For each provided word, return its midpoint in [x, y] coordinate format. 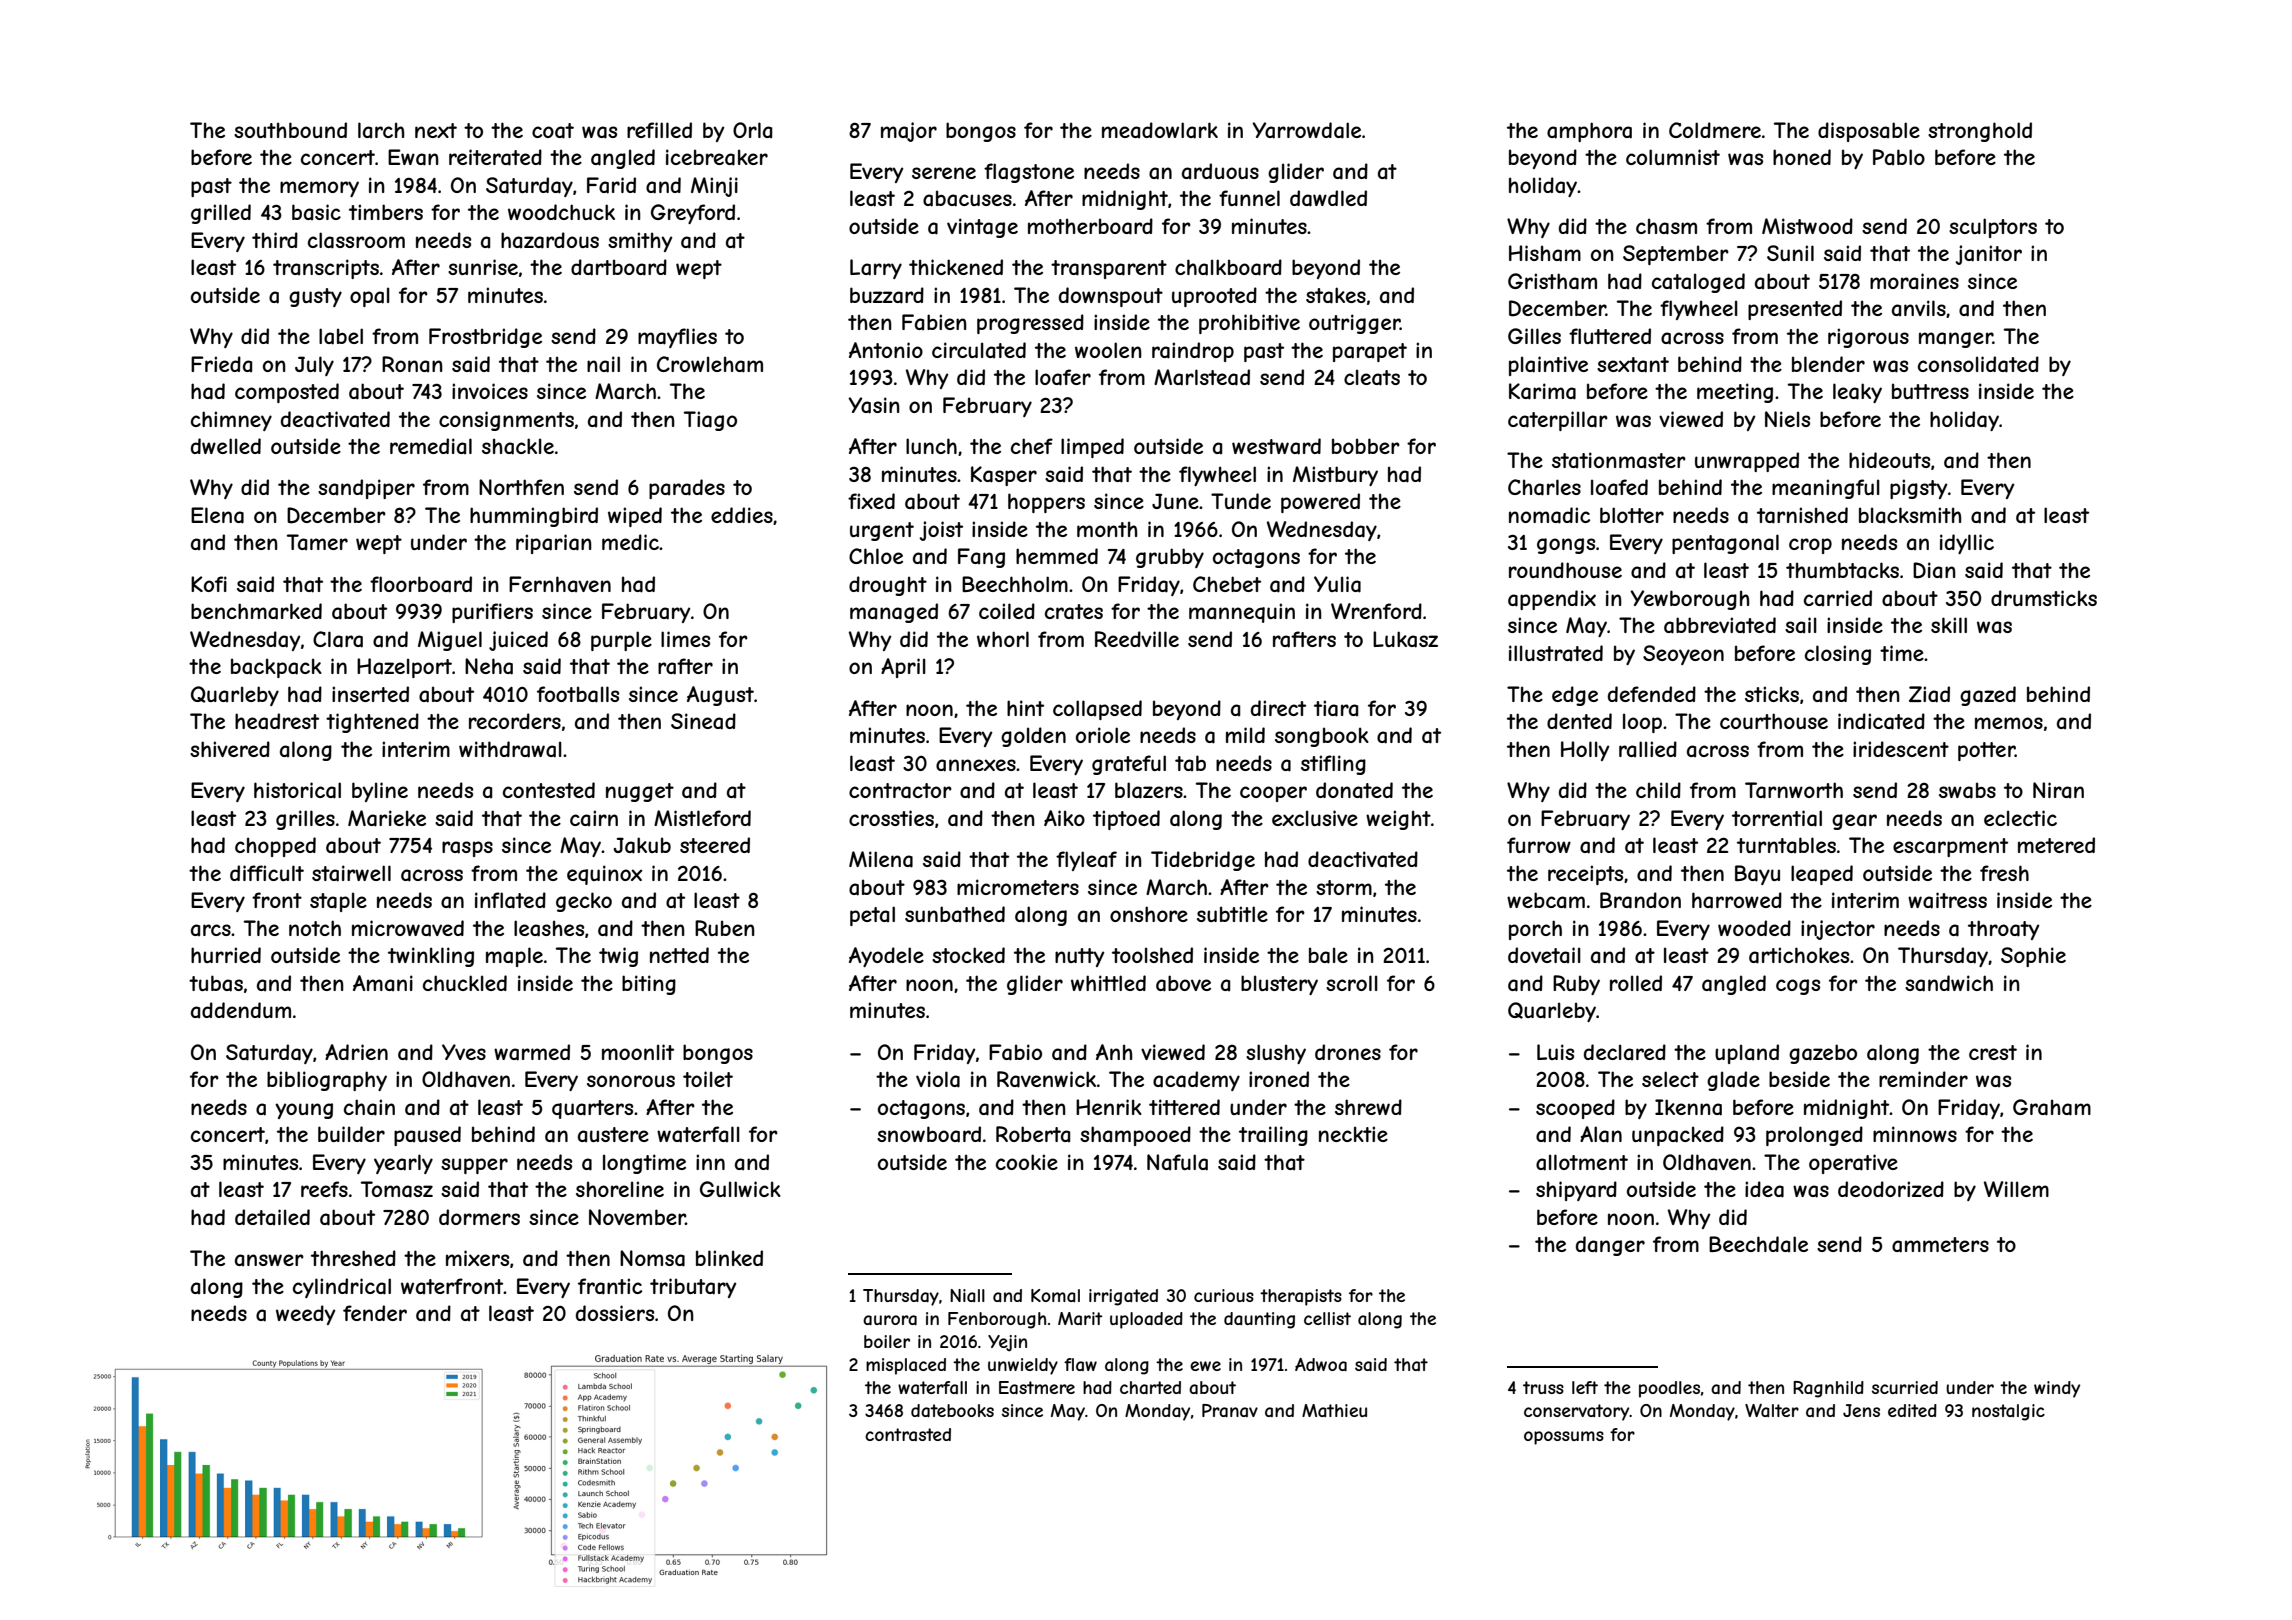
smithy [640, 242]
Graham [2052, 1107]
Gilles [1534, 336]
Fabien [934, 322]
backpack [276, 668]
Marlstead [1202, 377]
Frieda [221, 364]
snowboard [929, 1134]
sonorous [631, 1081]
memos [2009, 723]
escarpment [1950, 847]
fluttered [1610, 336]
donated [1354, 790]
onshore [1149, 914]
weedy [305, 1315]
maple [514, 957]
